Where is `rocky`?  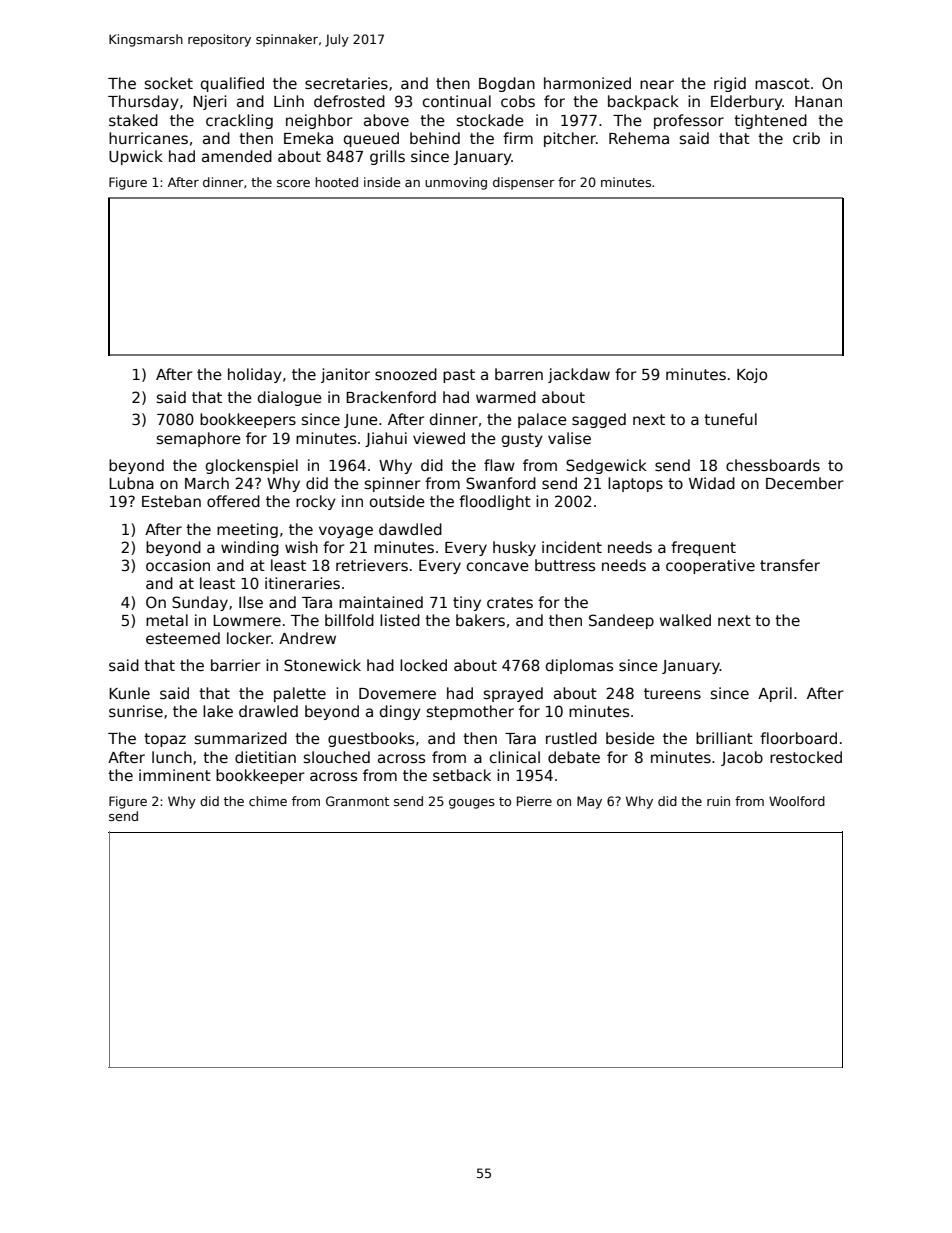
rocky is located at coordinates (316, 502).
